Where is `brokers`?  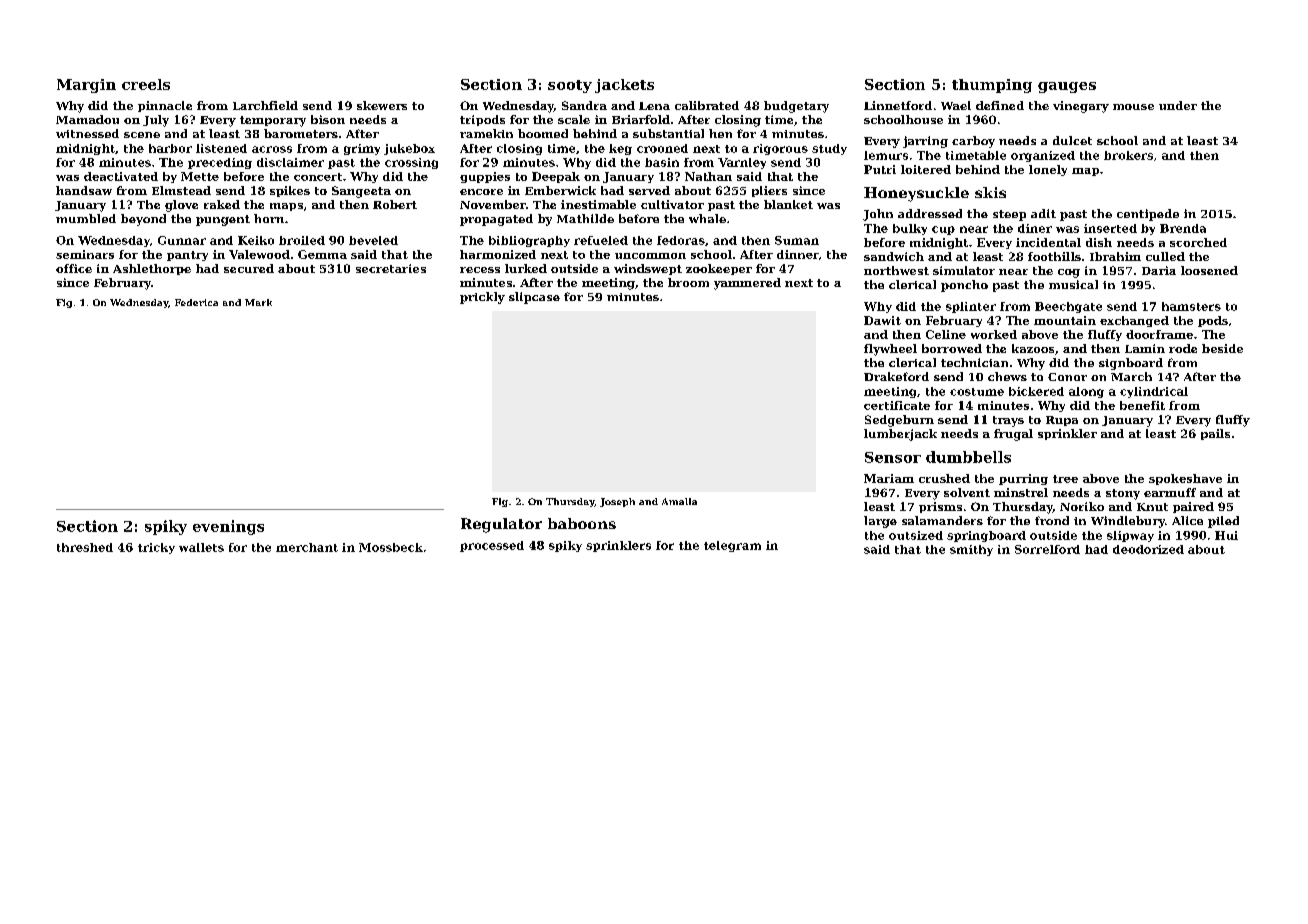
brokers is located at coordinates (1128, 155).
